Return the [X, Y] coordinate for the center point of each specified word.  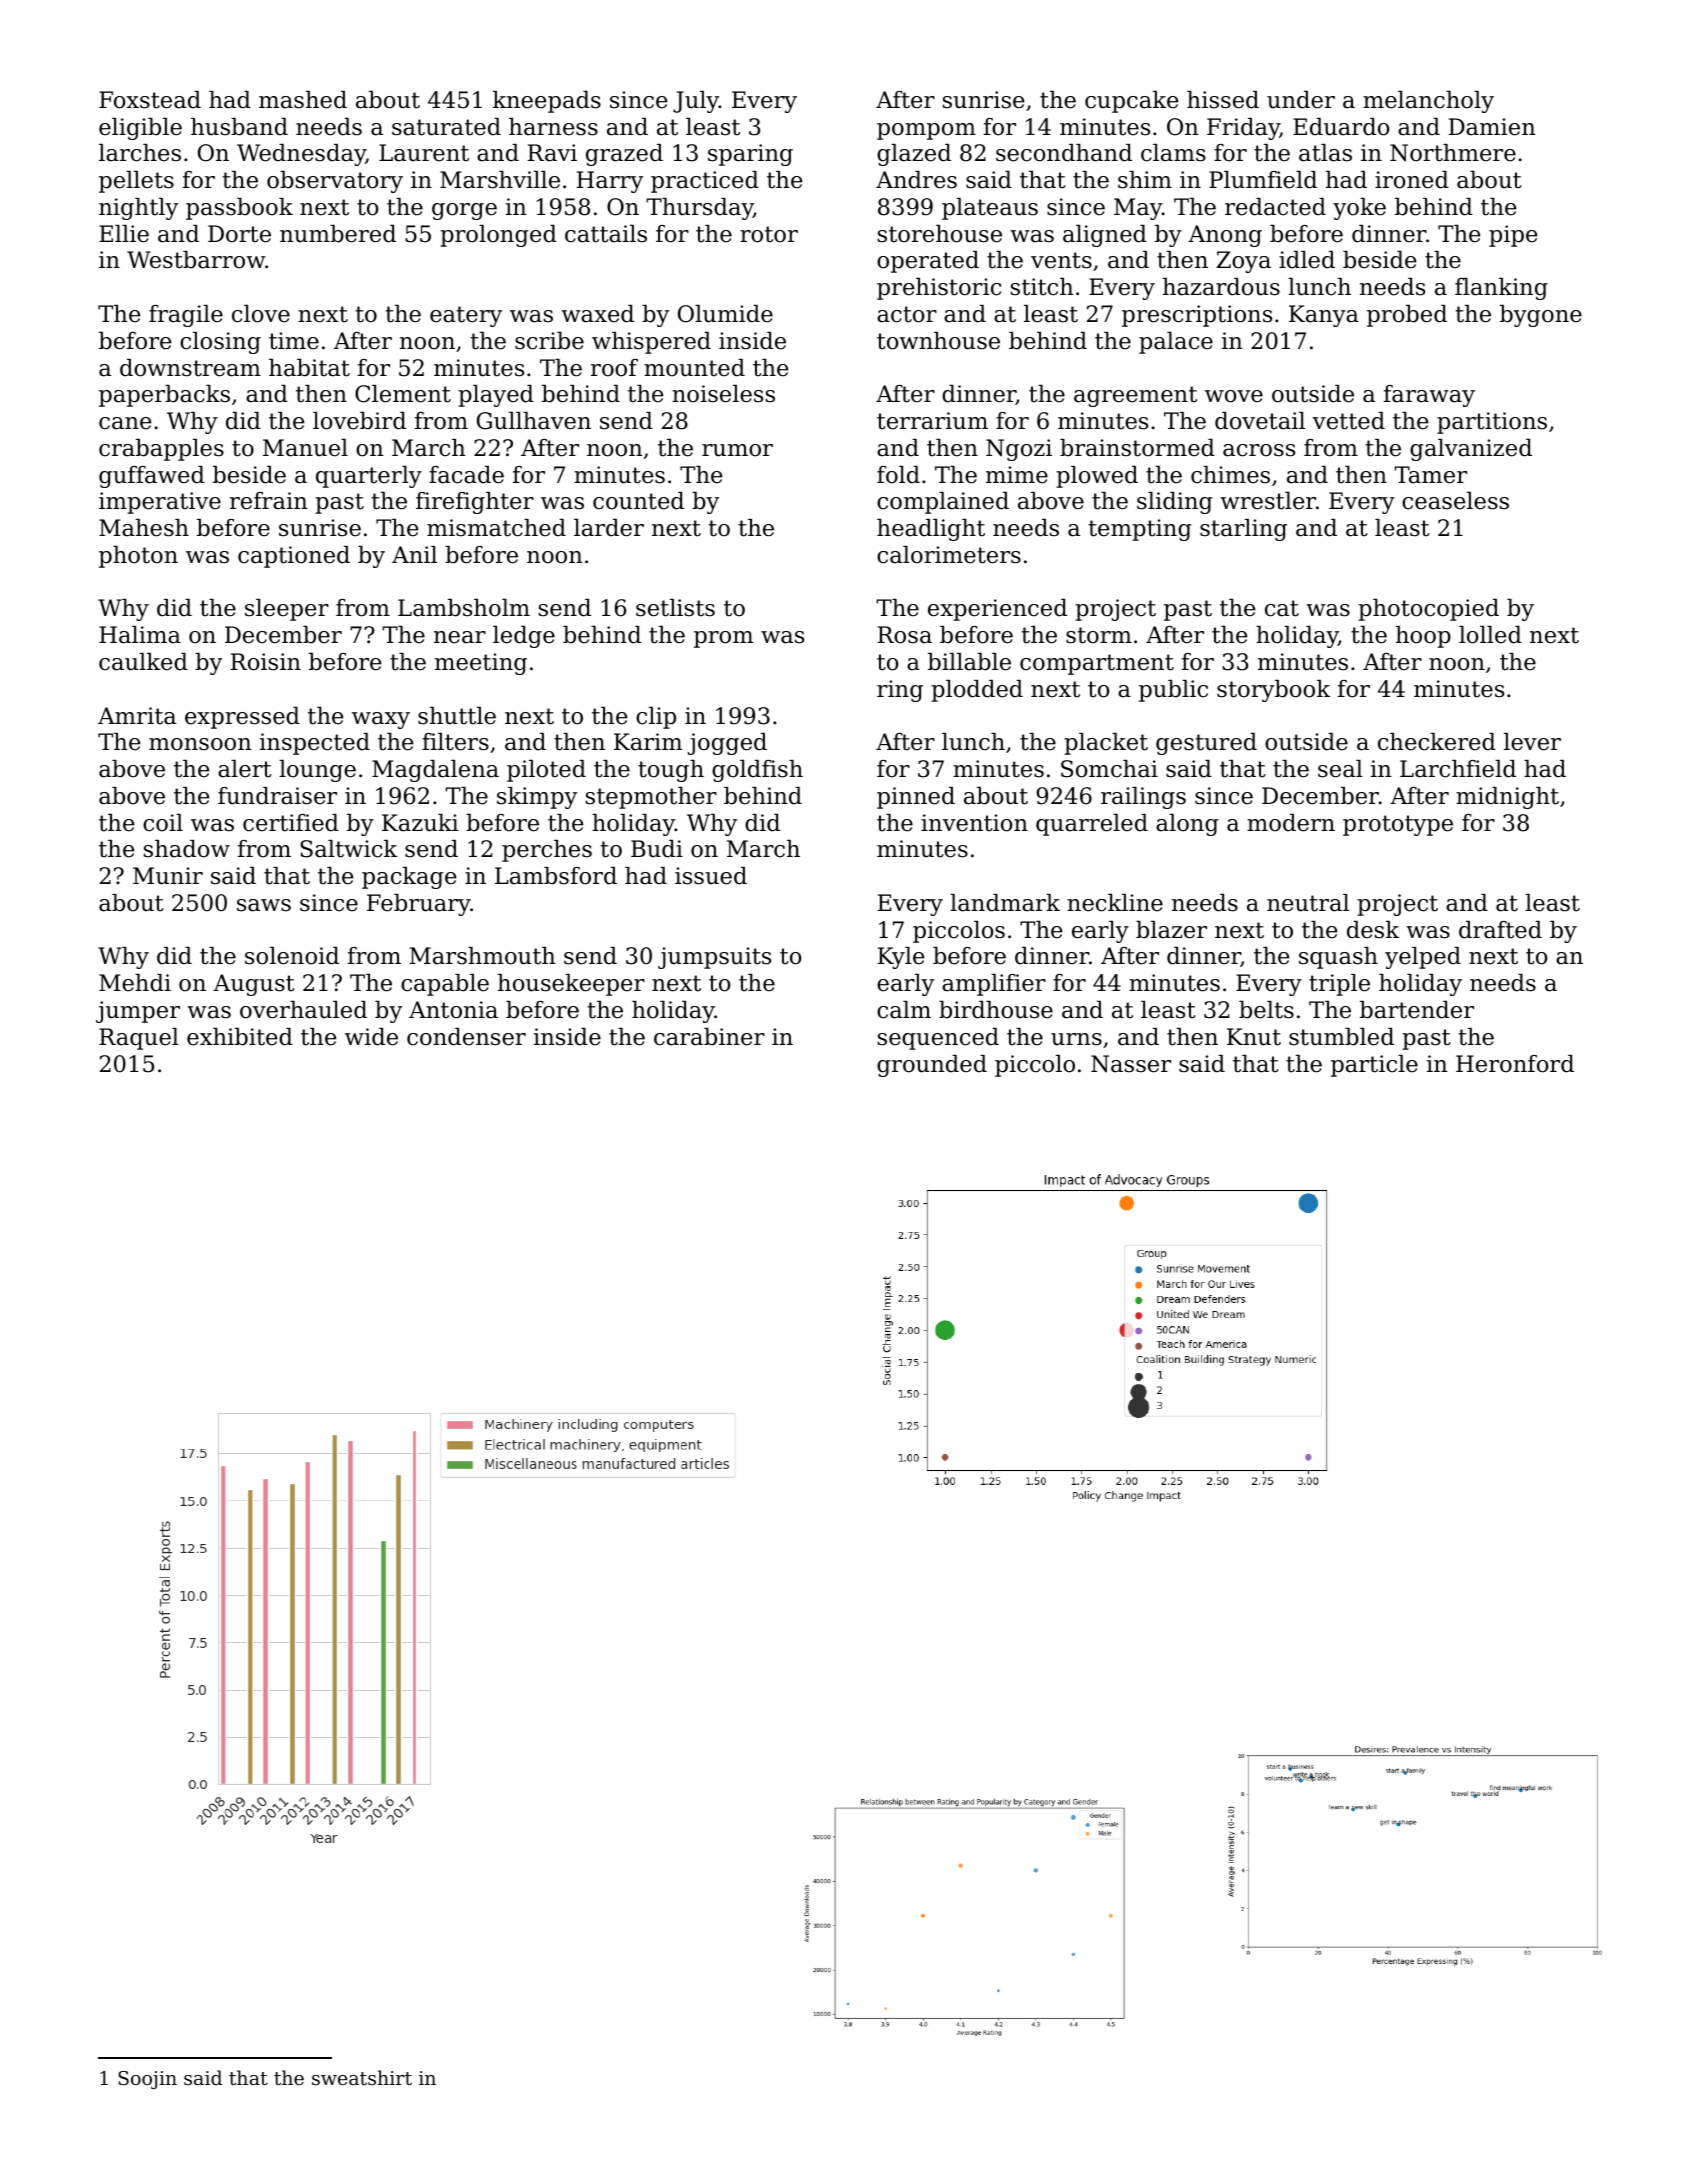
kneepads [547, 102]
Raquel [139, 1039]
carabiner [709, 1037]
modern [1291, 823]
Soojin [147, 2080]
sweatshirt [362, 2077]
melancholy [1428, 102]
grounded [932, 1066]
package [409, 878]
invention [974, 823]
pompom [926, 131]
